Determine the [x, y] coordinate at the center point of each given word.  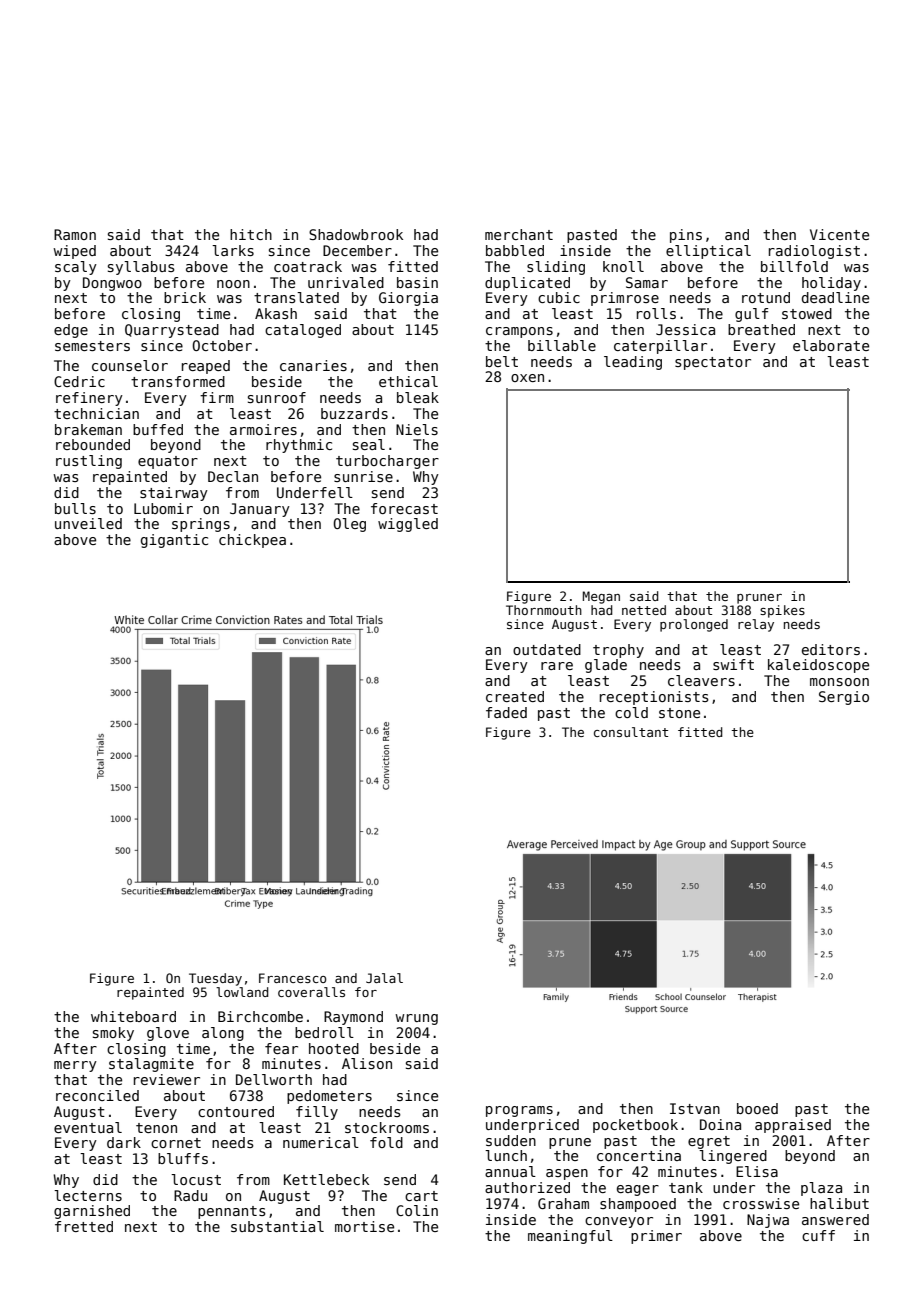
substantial [277, 1226]
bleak [418, 397]
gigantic [174, 541]
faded [506, 712]
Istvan [695, 1108]
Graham [563, 1203]
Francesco [293, 978]
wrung [416, 1019]
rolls [656, 313]
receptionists [654, 698]
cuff [818, 1235]
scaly [76, 268]
